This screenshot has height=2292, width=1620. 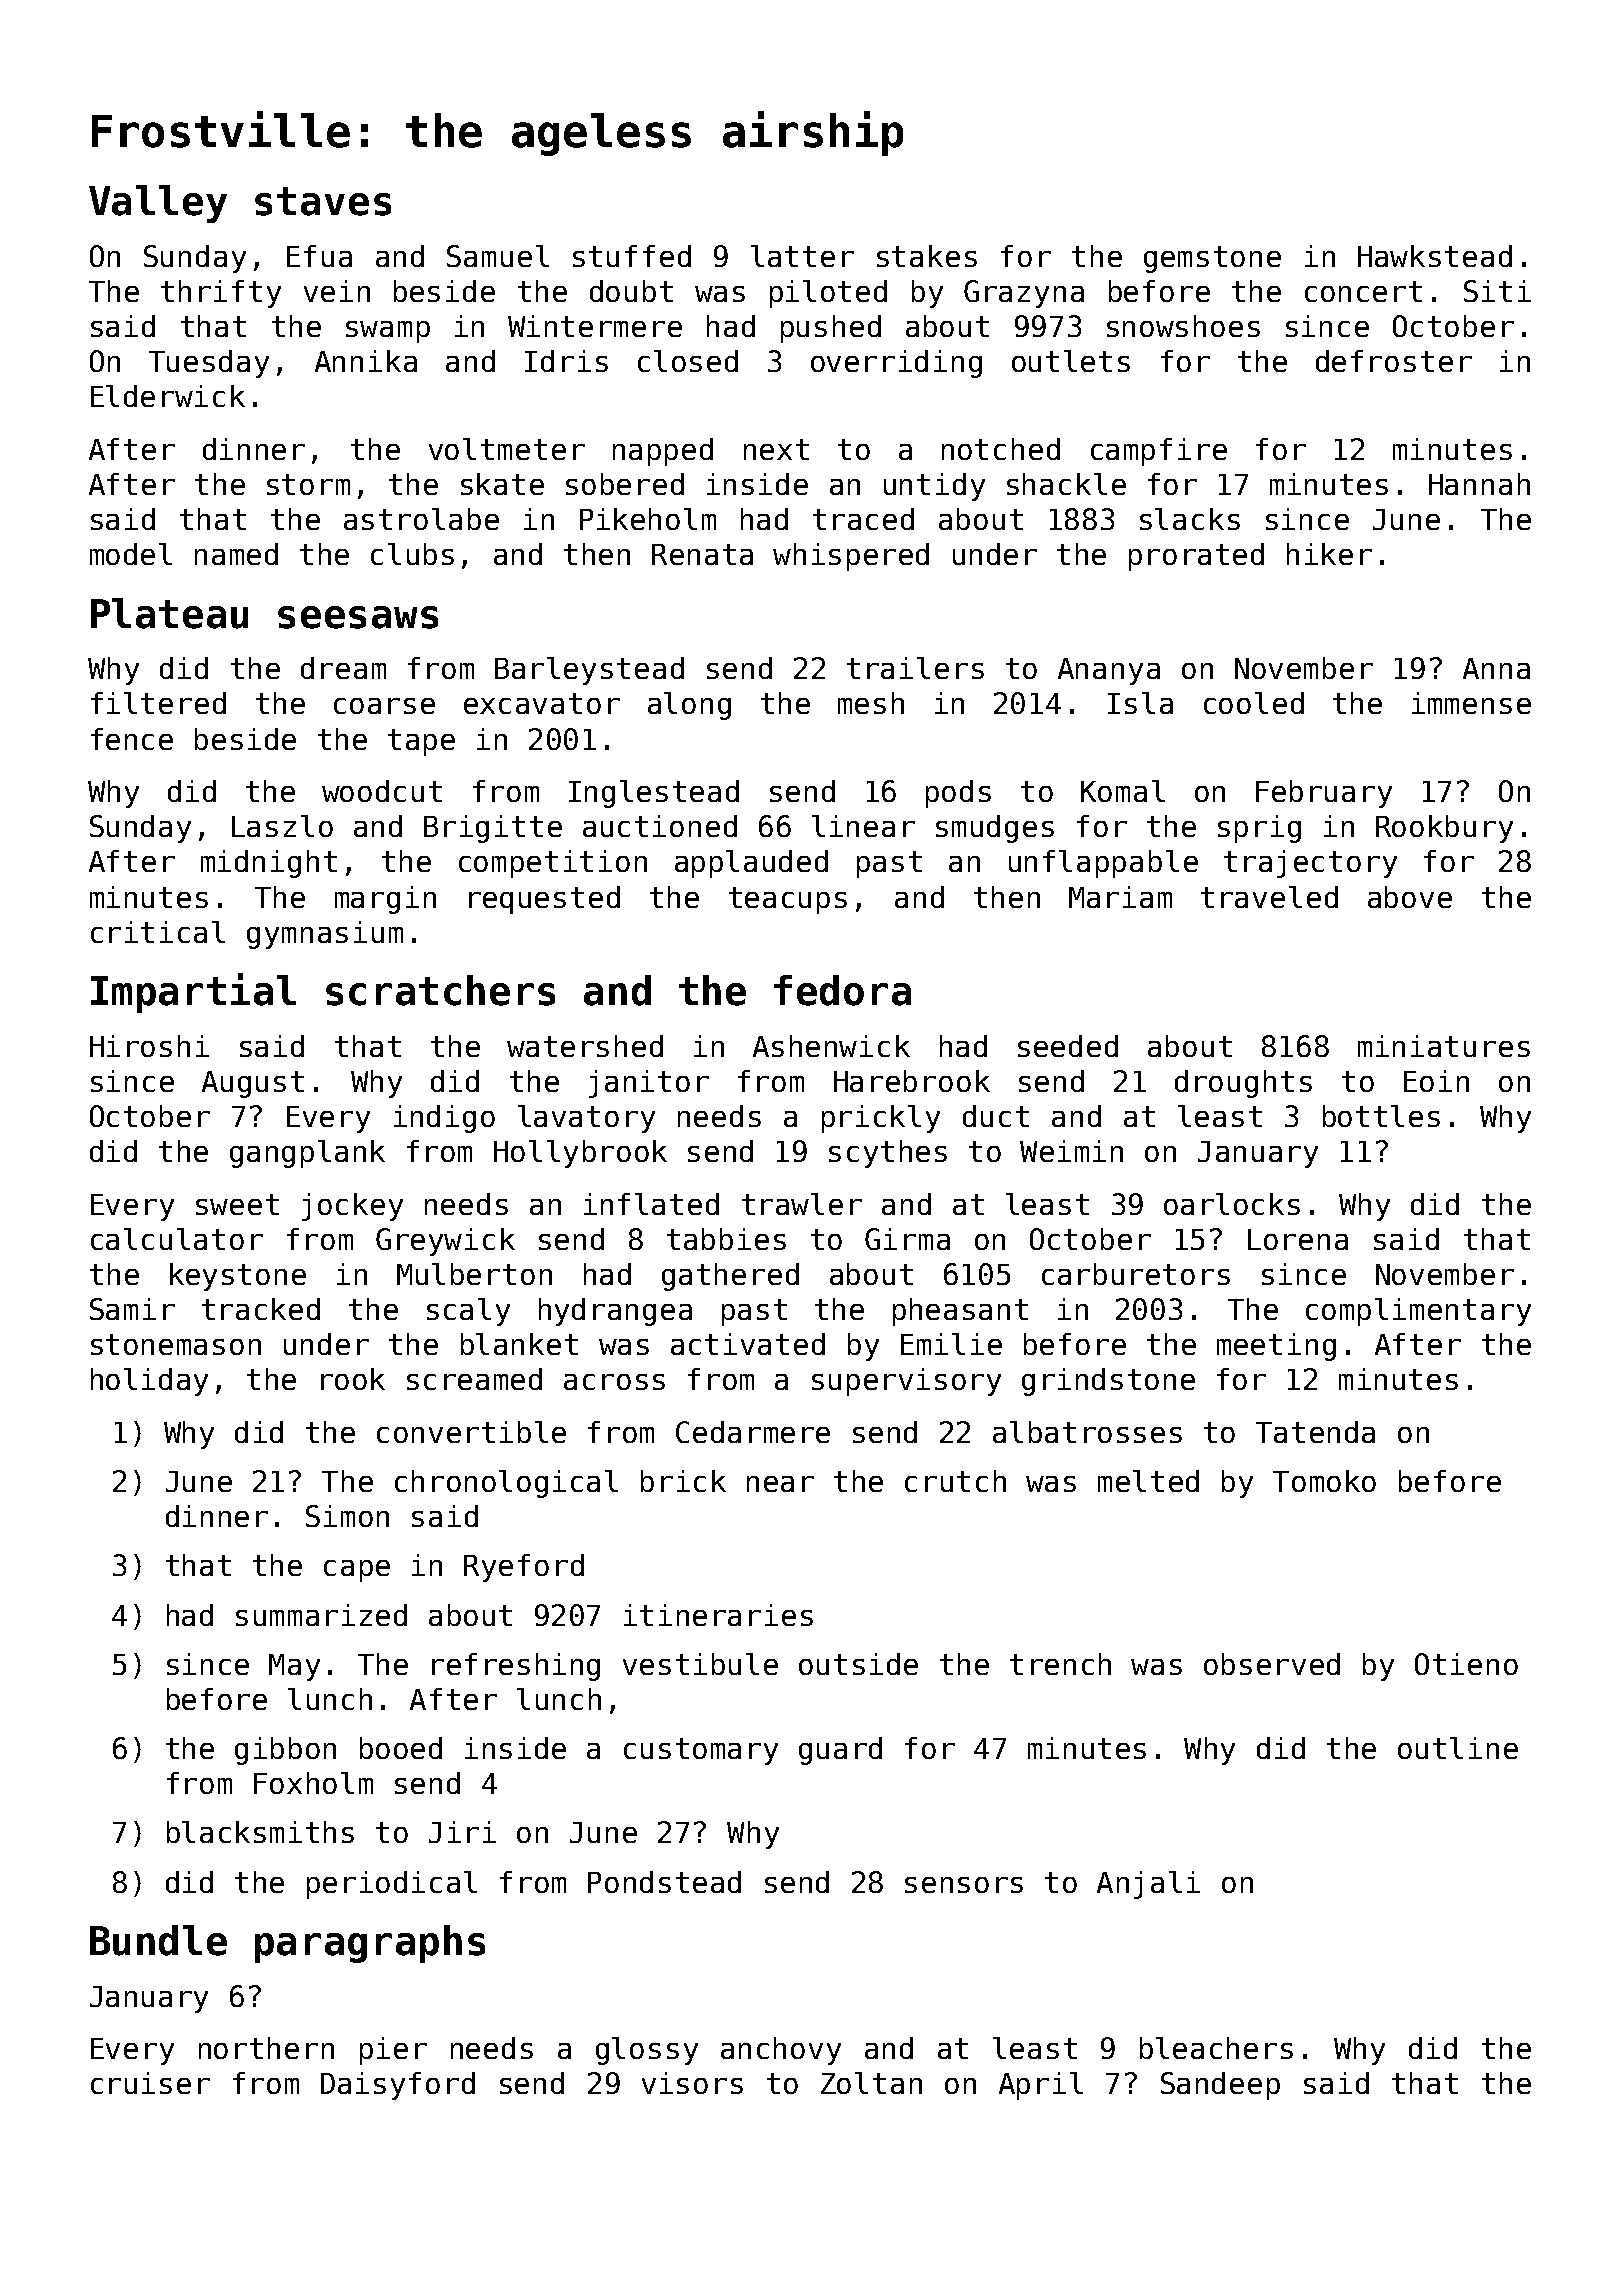 I want to click on stuffed, so click(x=632, y=256).
